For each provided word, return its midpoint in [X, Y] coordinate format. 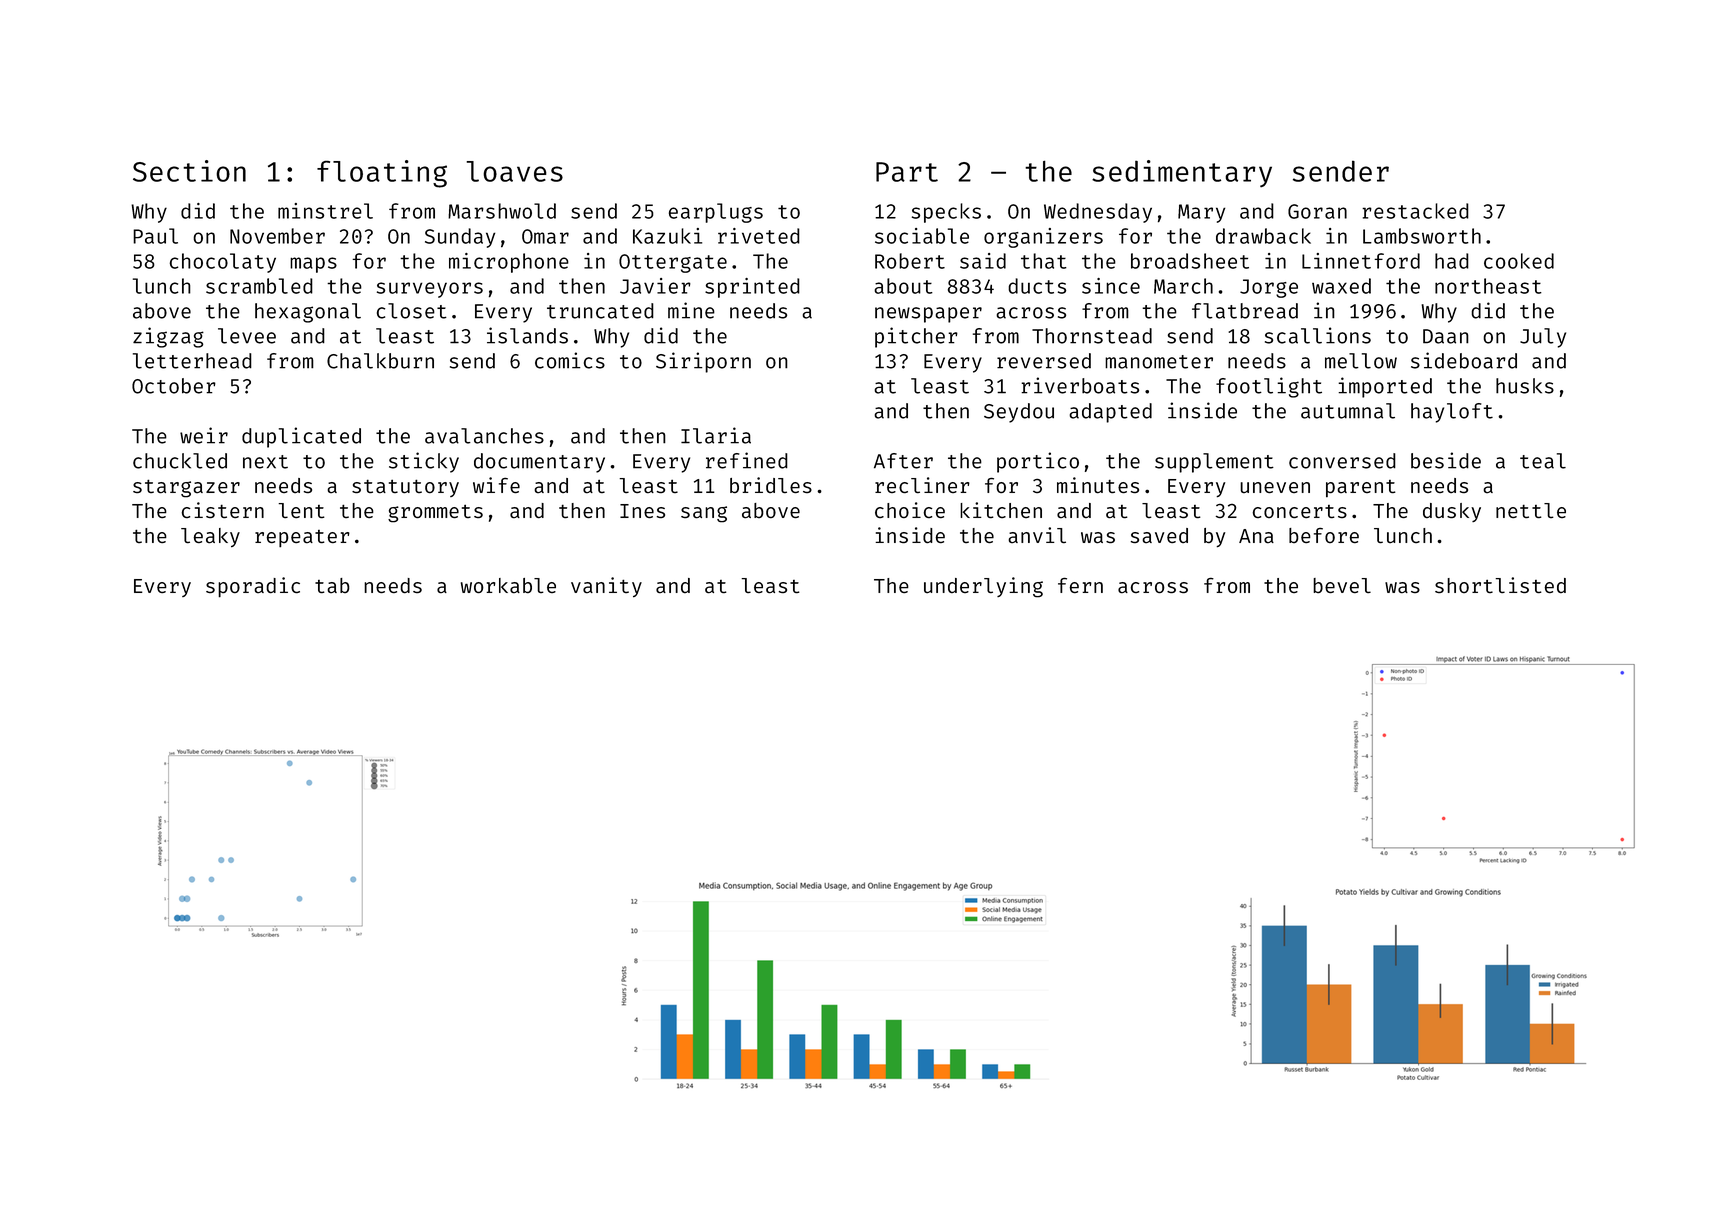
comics [570, 360]
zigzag [168, 337]
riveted [759, 236]
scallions [1318, 335]
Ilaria [716, 435]
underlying [983, 587]
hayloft [1452, 413]
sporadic [253, 587]
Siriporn [703, 362]
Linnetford [1361, 261]
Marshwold [502, 211]
